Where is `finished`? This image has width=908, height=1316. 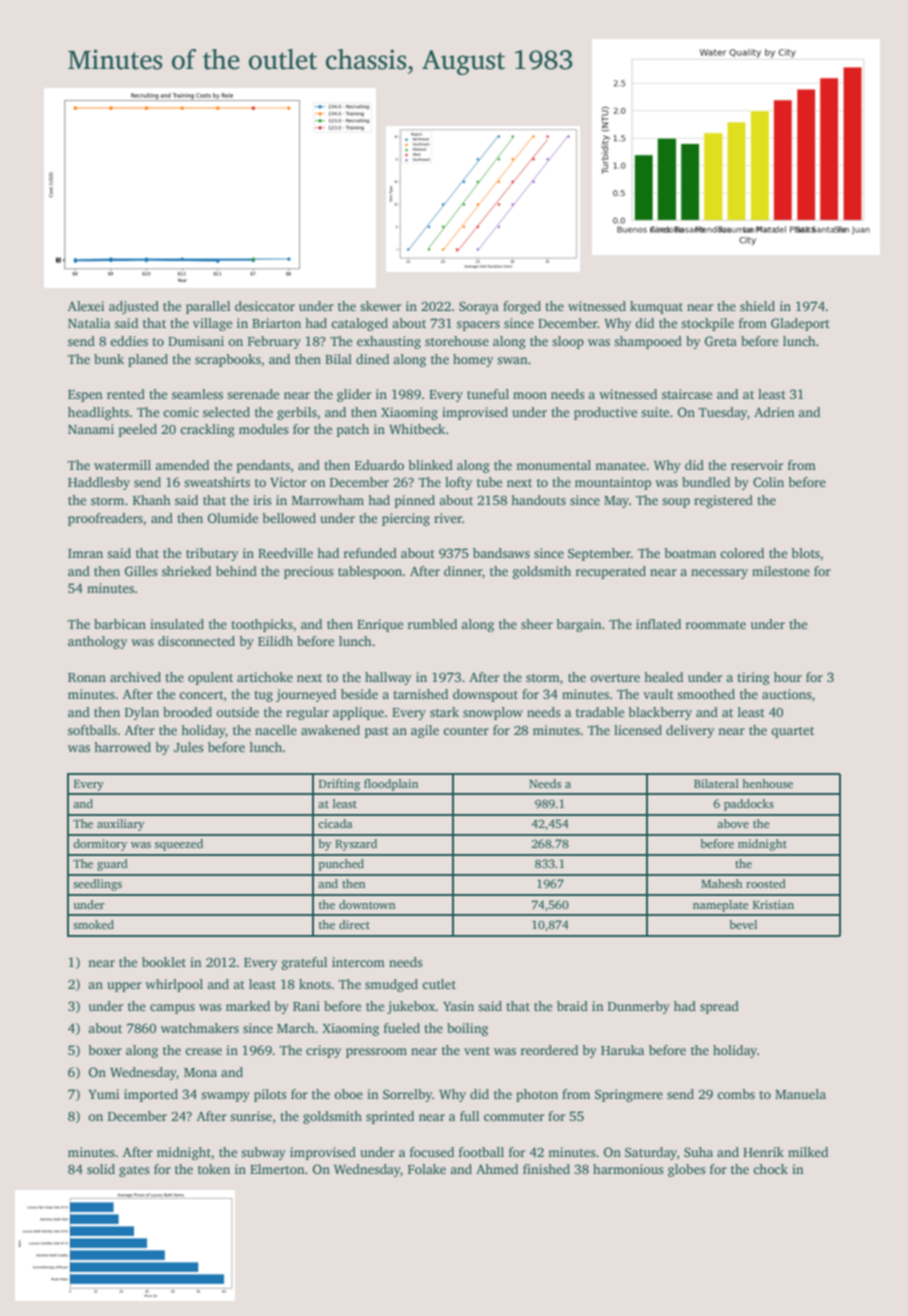 finished is located at coordinates (546, 1169).
